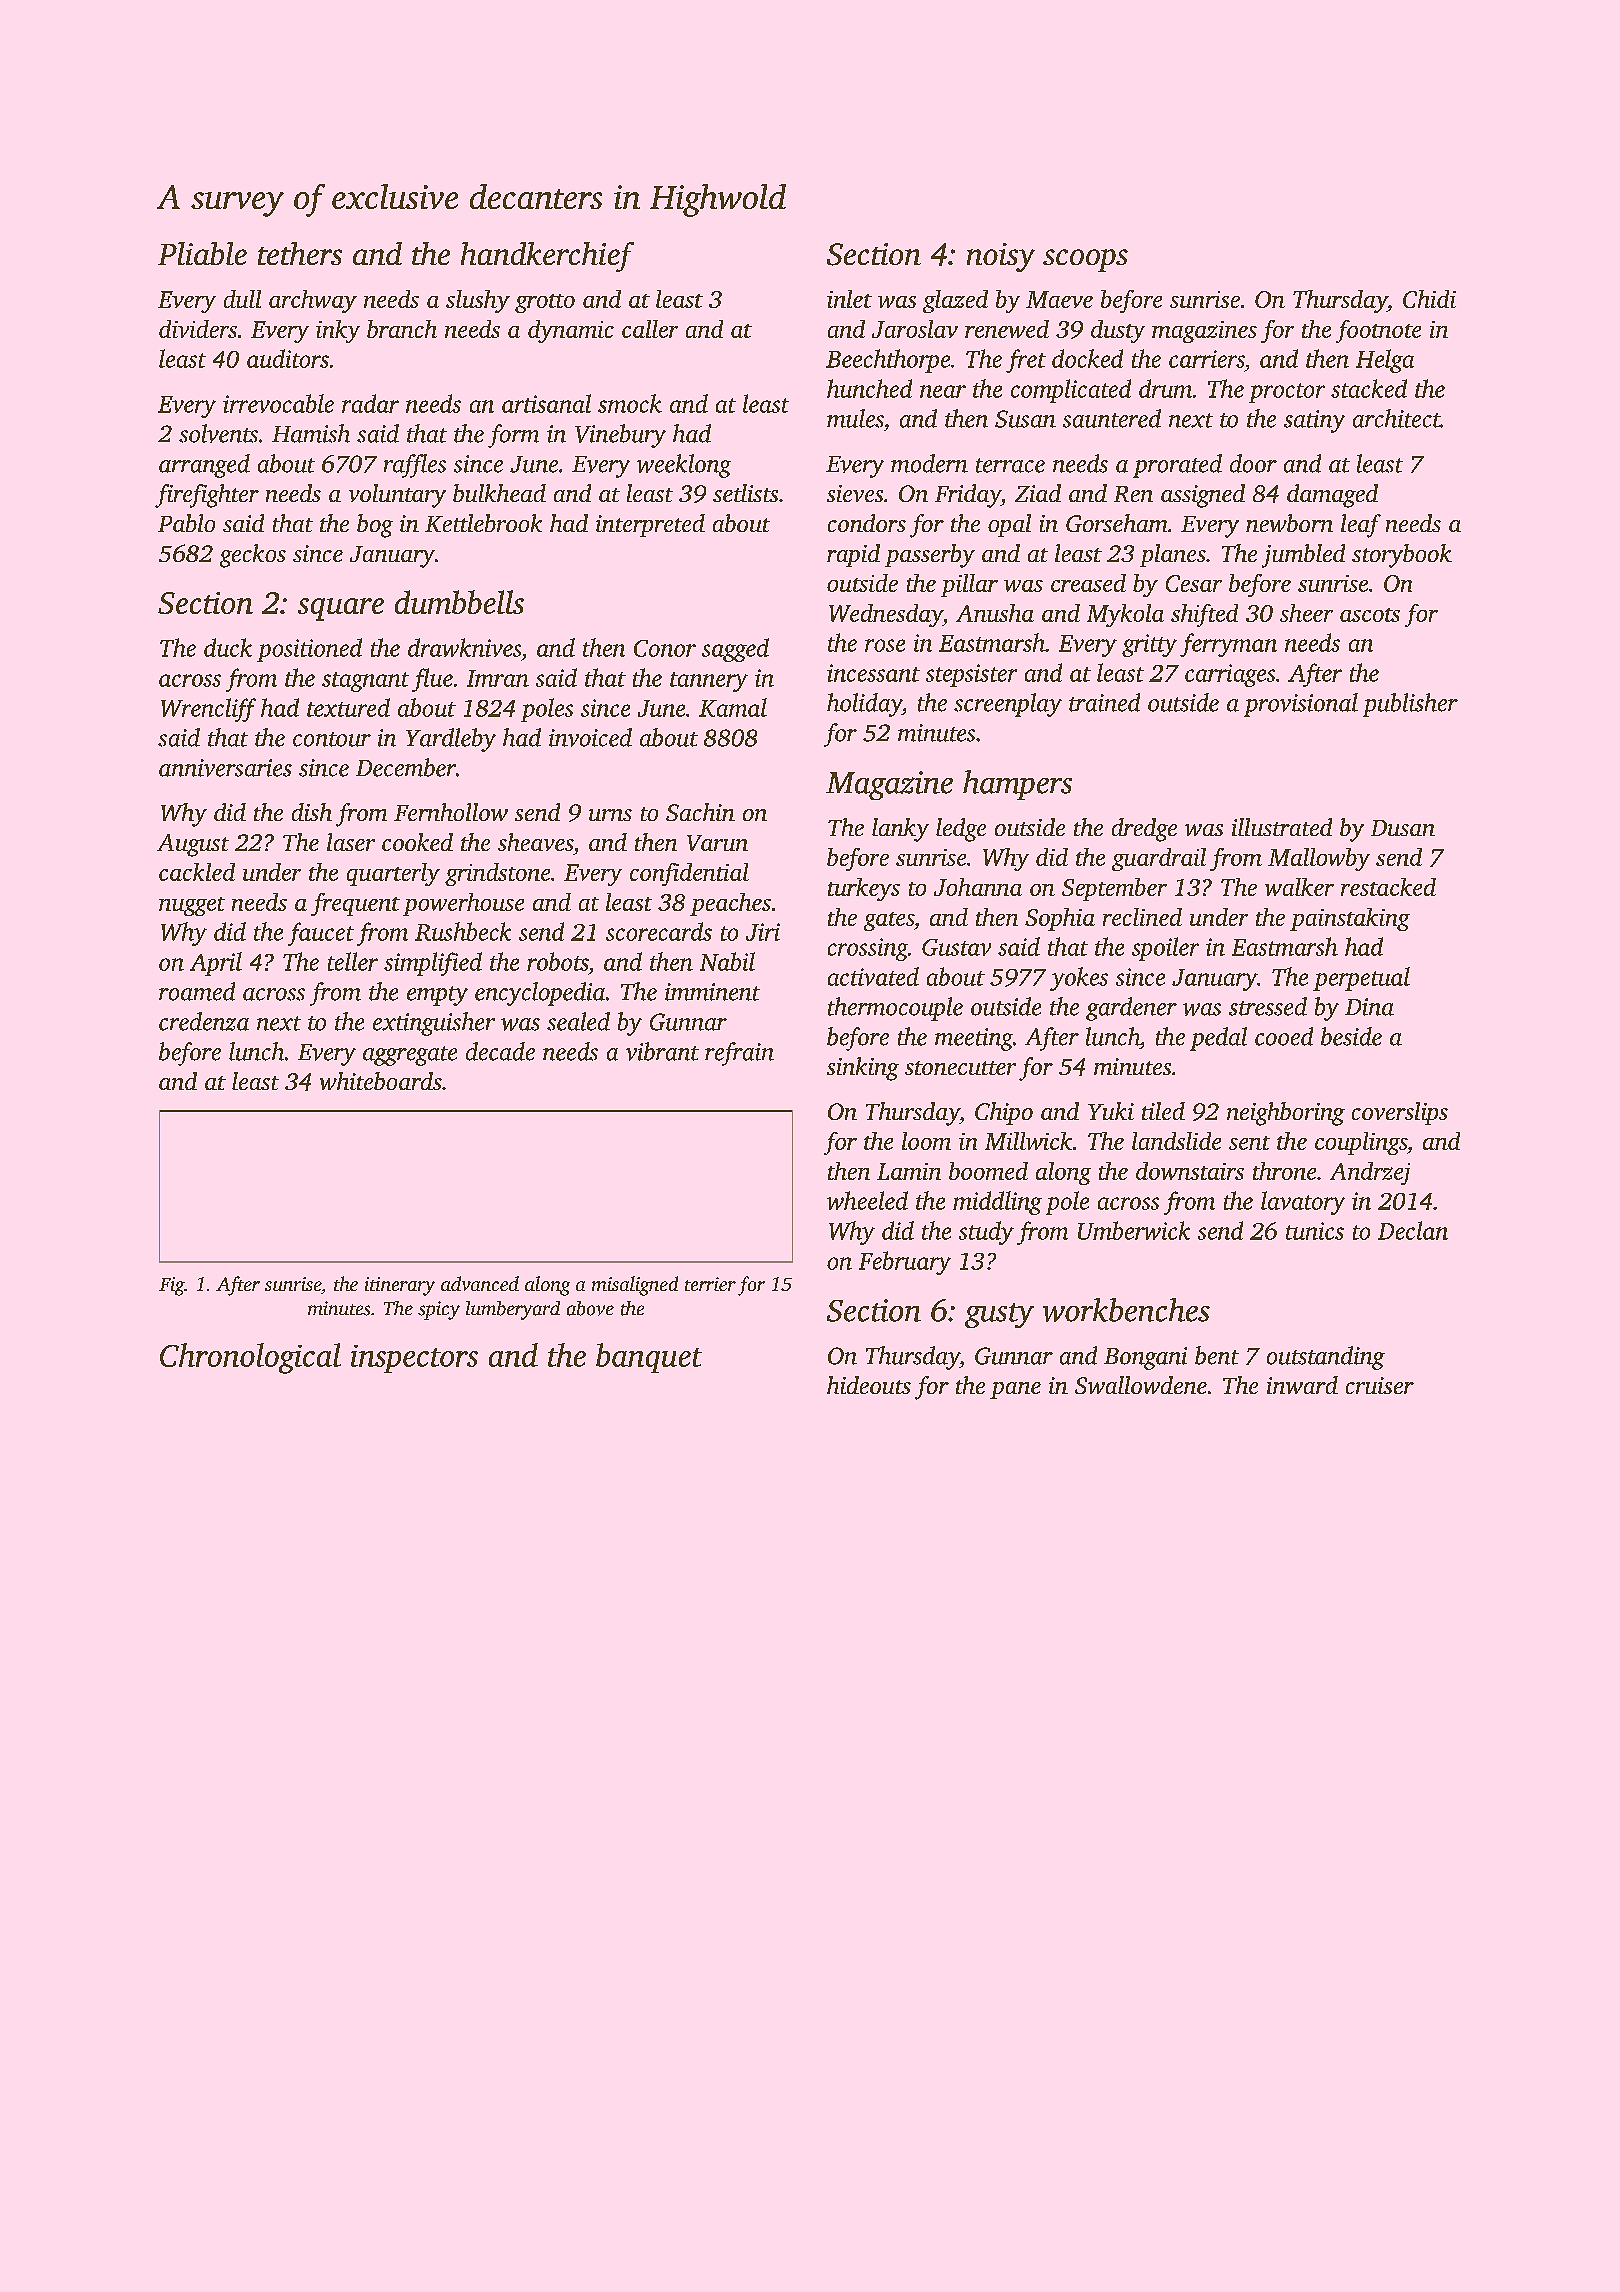  I want to click on cackled, so click(197, 872).
